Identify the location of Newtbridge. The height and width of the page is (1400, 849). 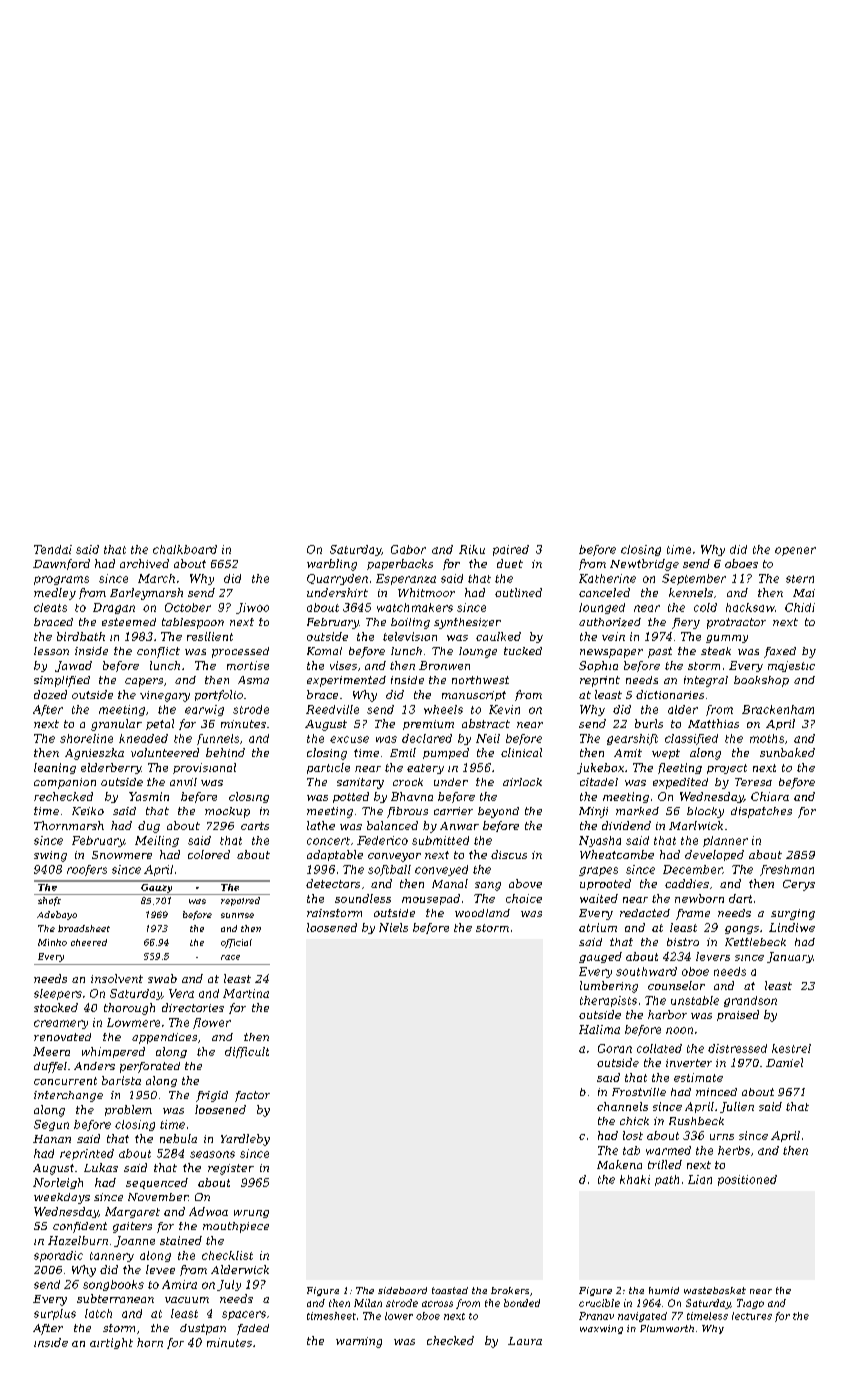
(644, 565).
